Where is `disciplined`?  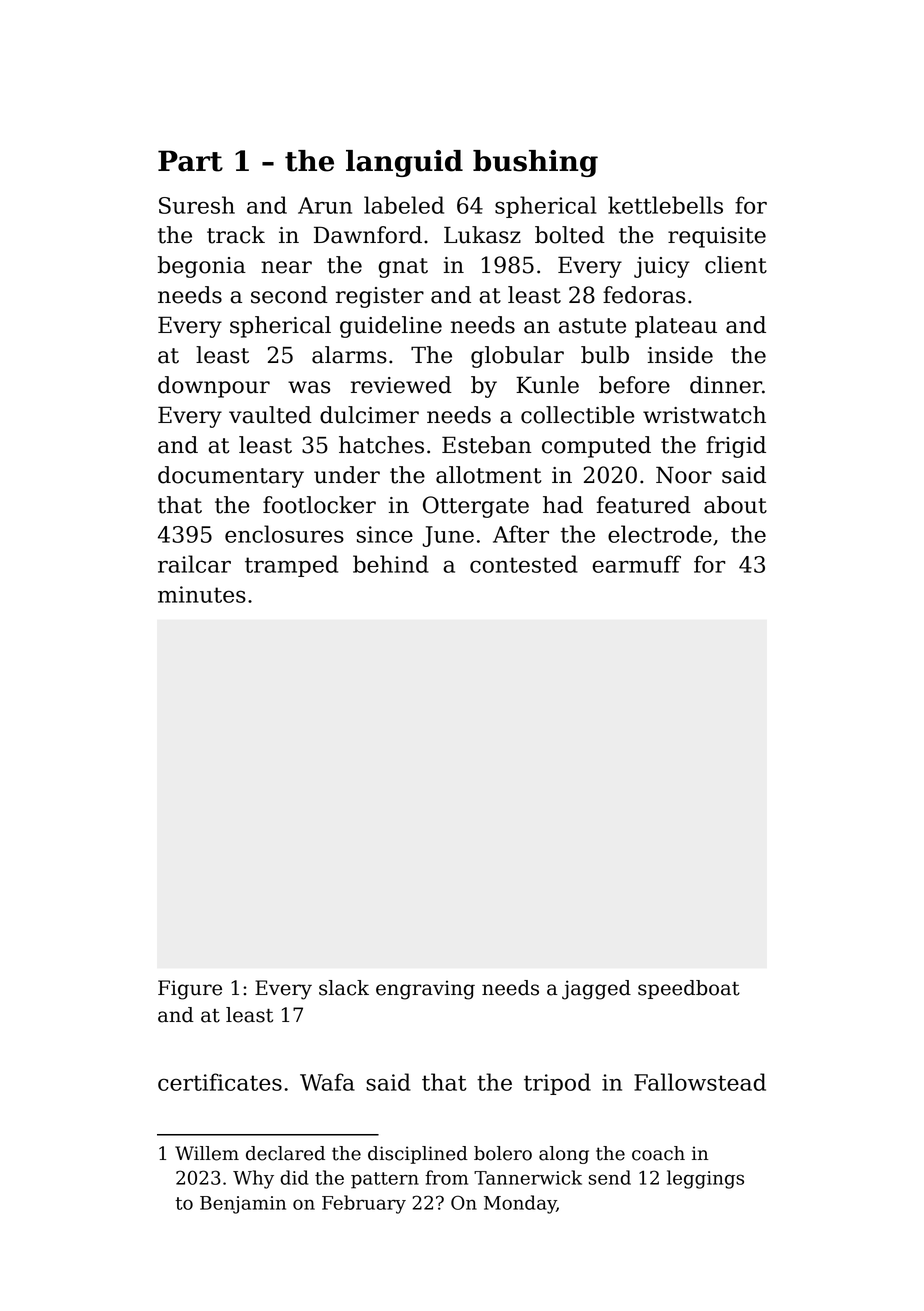
disciplined is located at coordinates (418, 1155).
